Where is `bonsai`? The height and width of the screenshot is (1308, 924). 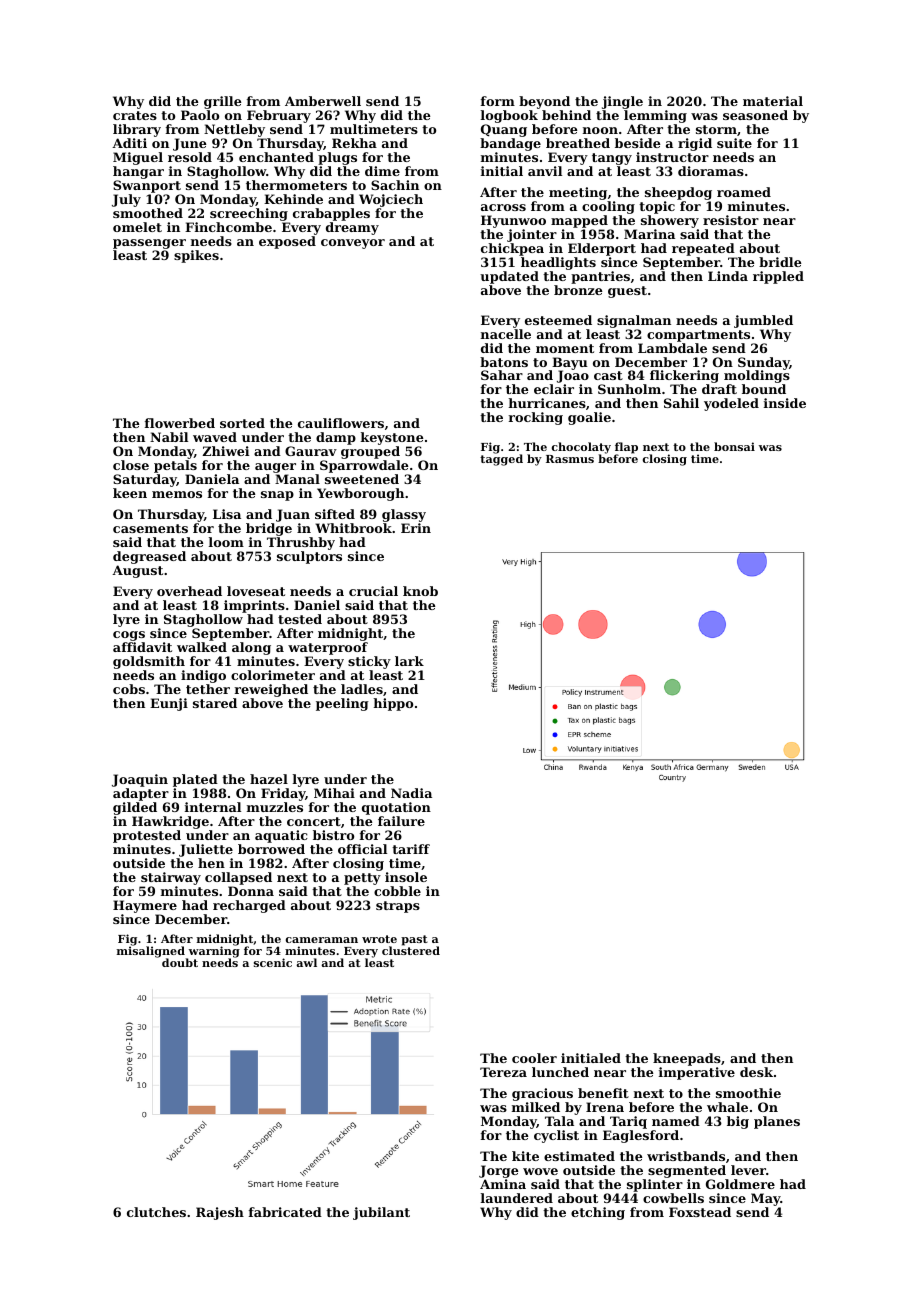
bonsai is located at coordinates (734, 446).
